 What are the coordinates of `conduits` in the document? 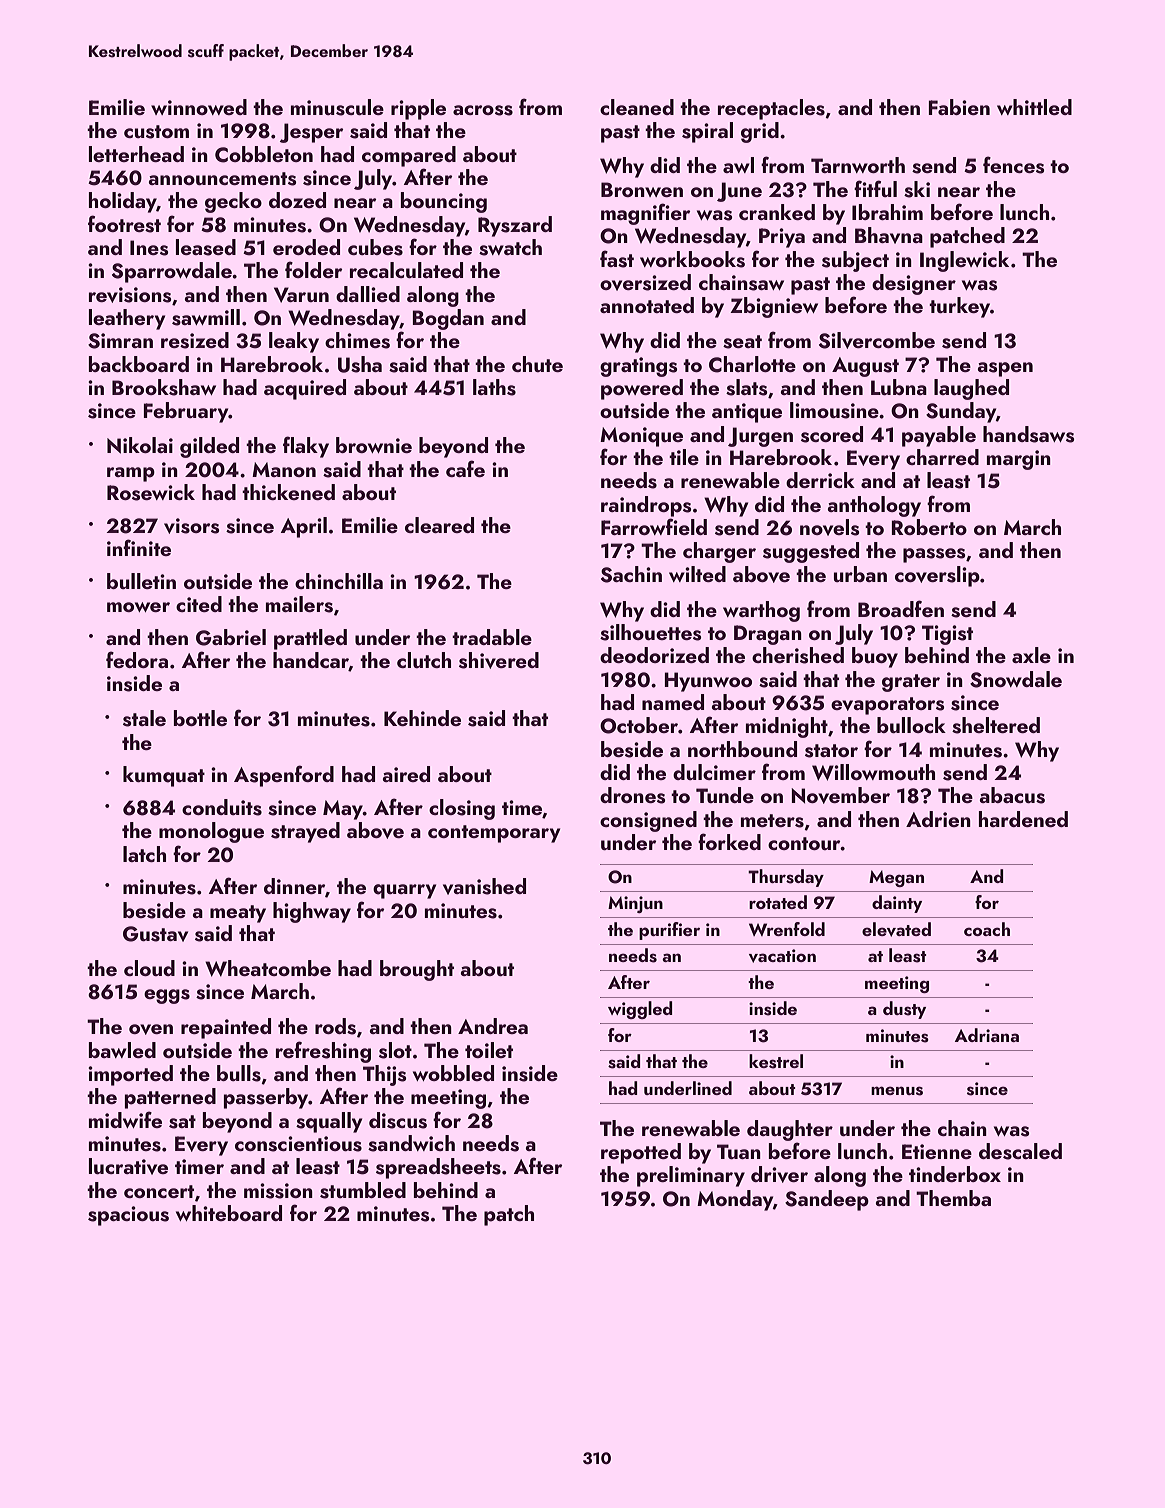 It's located at (222, 807).
